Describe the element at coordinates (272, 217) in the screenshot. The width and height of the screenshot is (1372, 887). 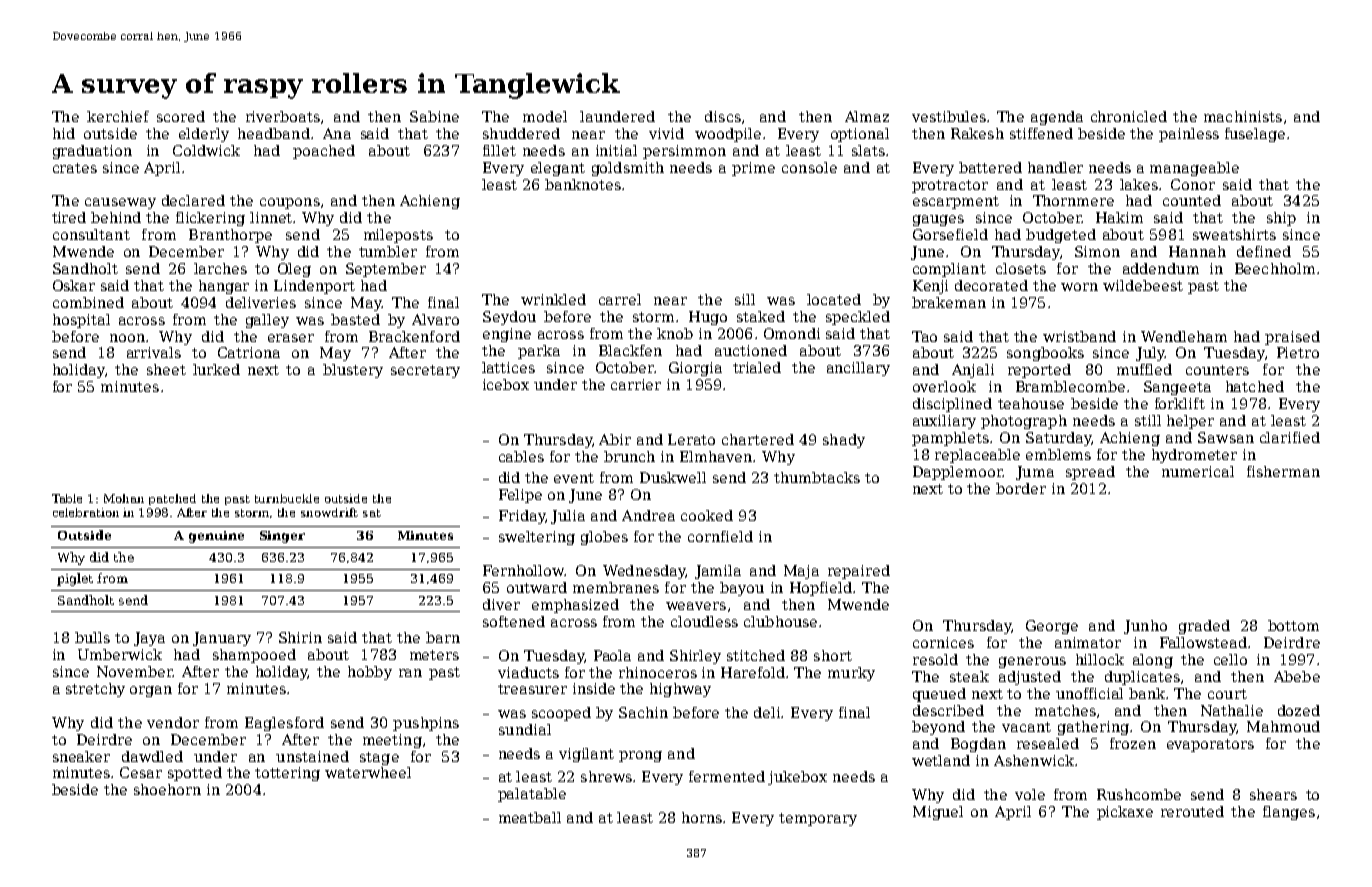
I see `linnet` at that location.
